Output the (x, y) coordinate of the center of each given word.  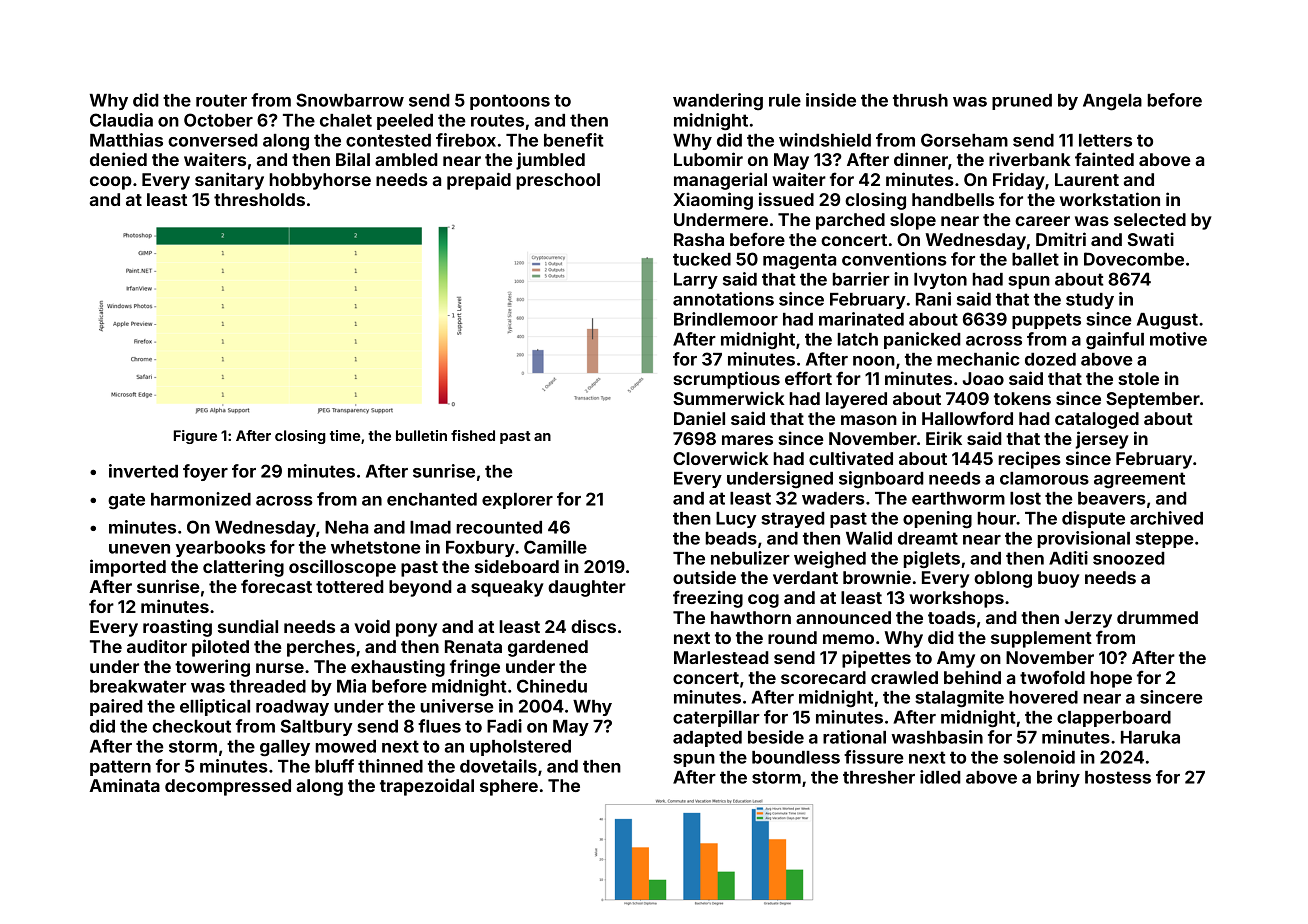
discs (593, 626)
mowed (345, 746)
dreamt (928, 538)
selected (1150, 219)
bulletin (421, 435)
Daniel (699, 418)
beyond (420, 588)
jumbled (550, 161)
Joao (983, 378)
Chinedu (552, 686)
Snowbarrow (350, 100)
